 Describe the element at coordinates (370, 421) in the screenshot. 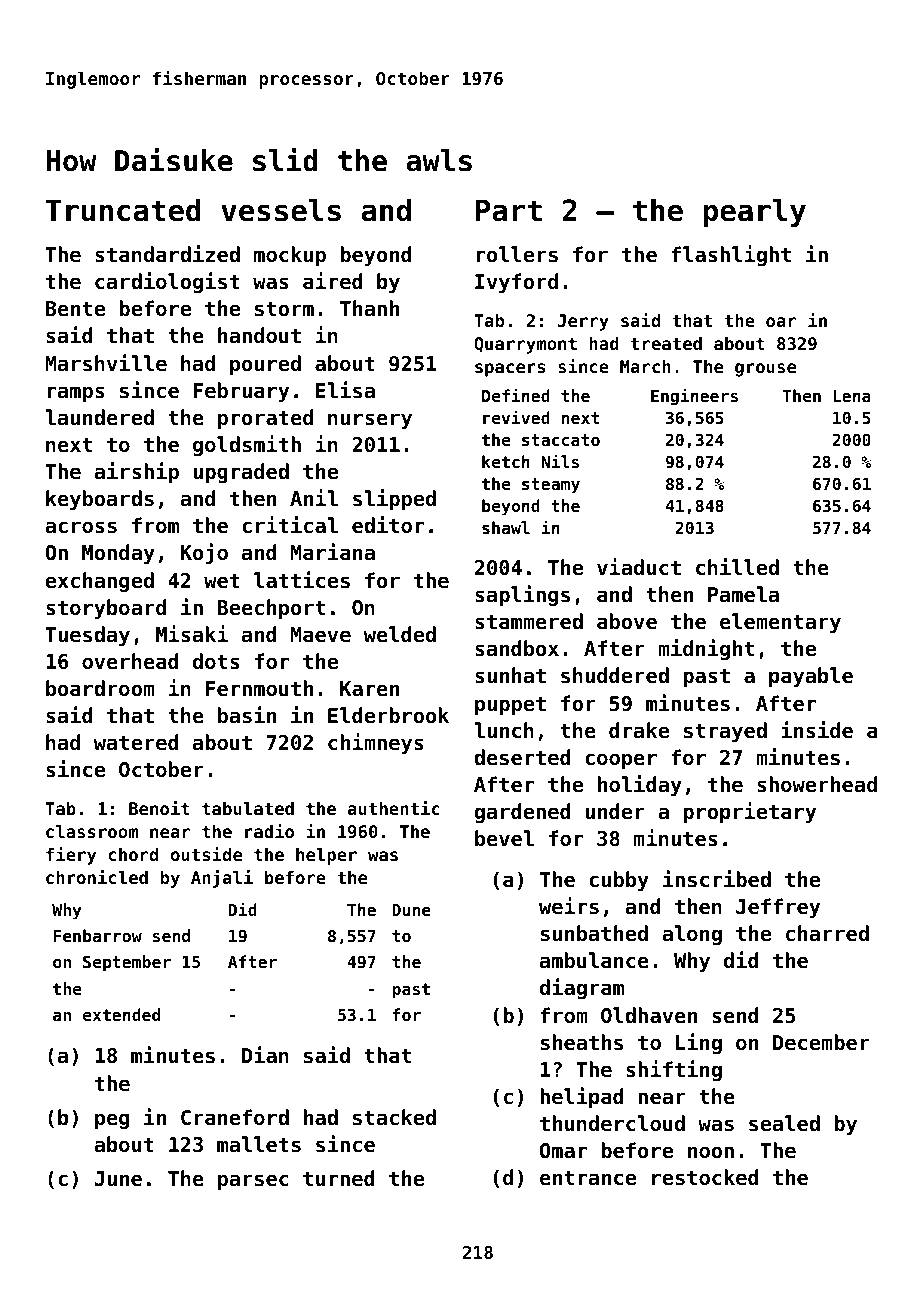

I see `nursery` at that location.
